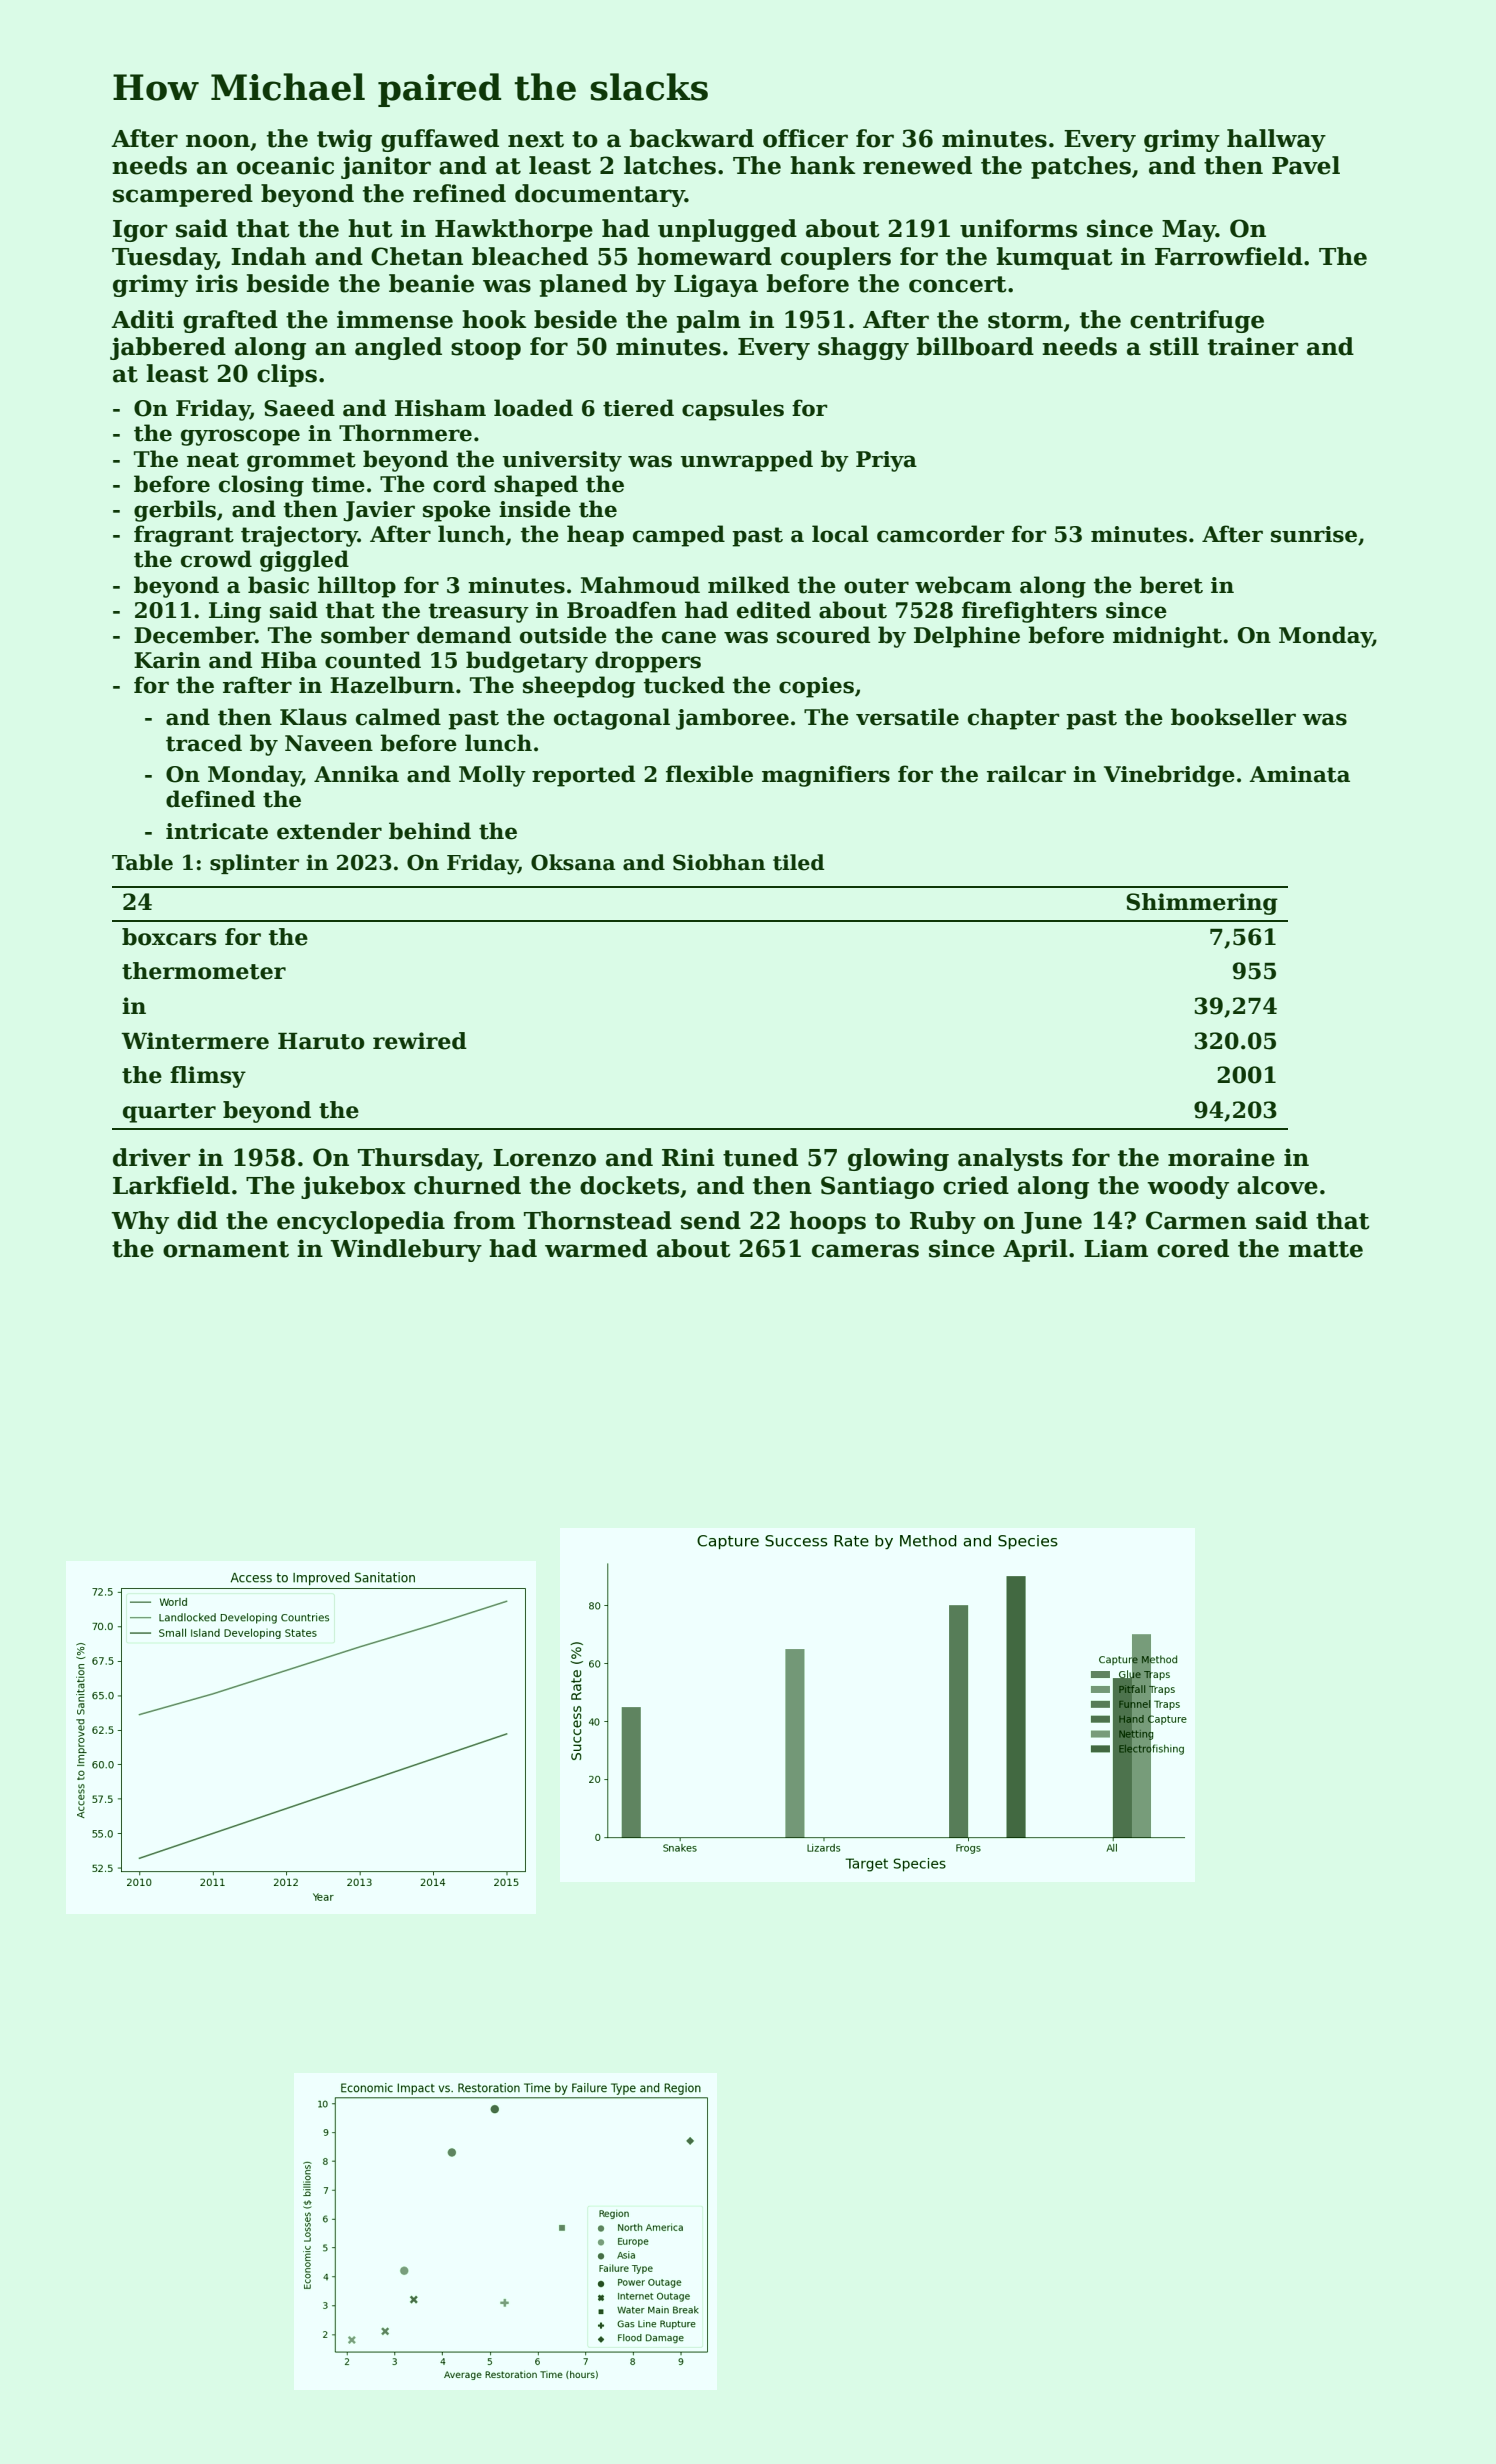 This document has height=2464, width=1496. Describe the element at coordinates (440, 140) in the document. I see `guffawed` at that location.
